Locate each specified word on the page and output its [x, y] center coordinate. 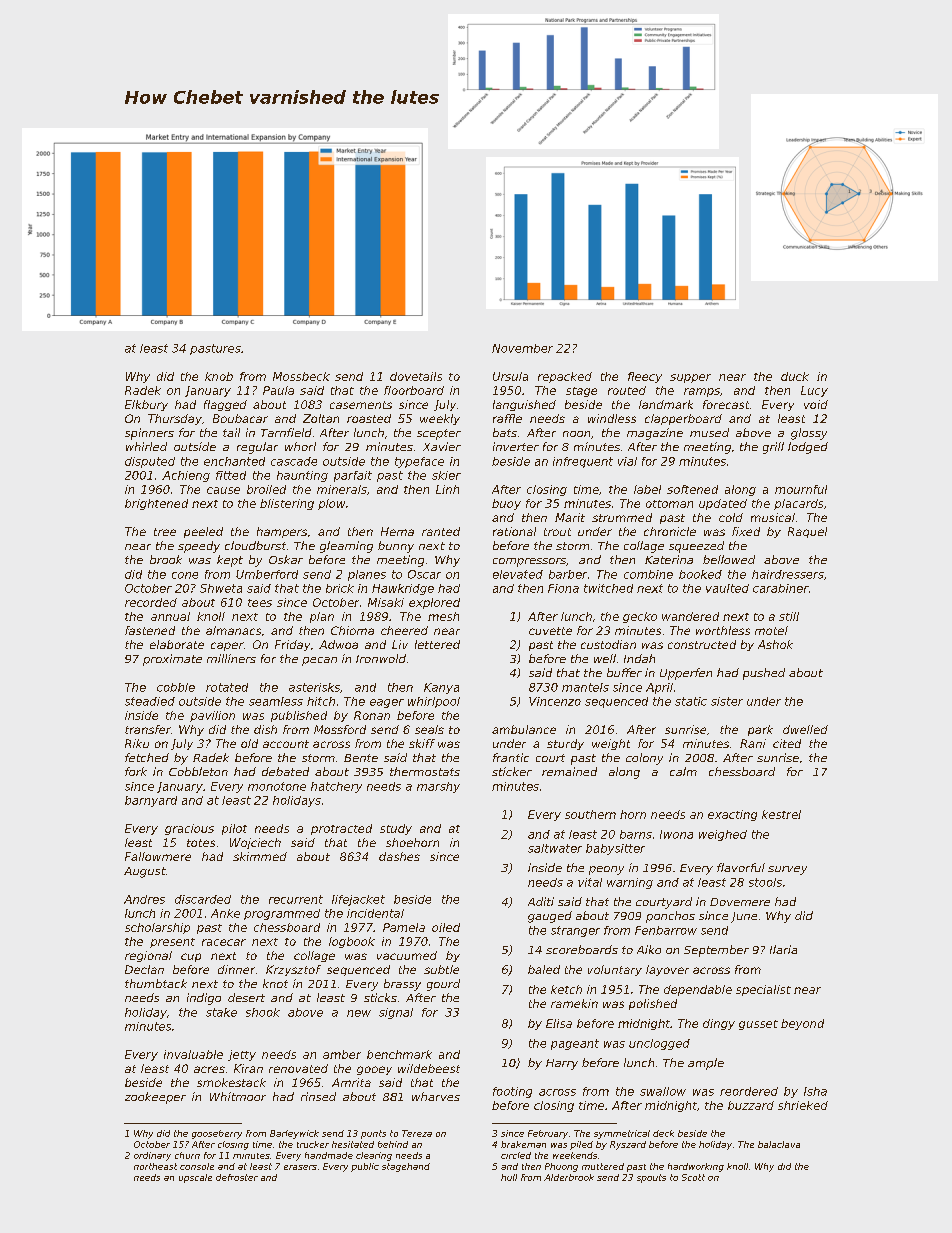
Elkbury [146, 405]
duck [795, 376]
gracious [189, 829]
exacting [732, 815]
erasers [300, 1167]
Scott [693, 1177]
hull [509, 1177]
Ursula [510, 376]
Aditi [541, 901]
